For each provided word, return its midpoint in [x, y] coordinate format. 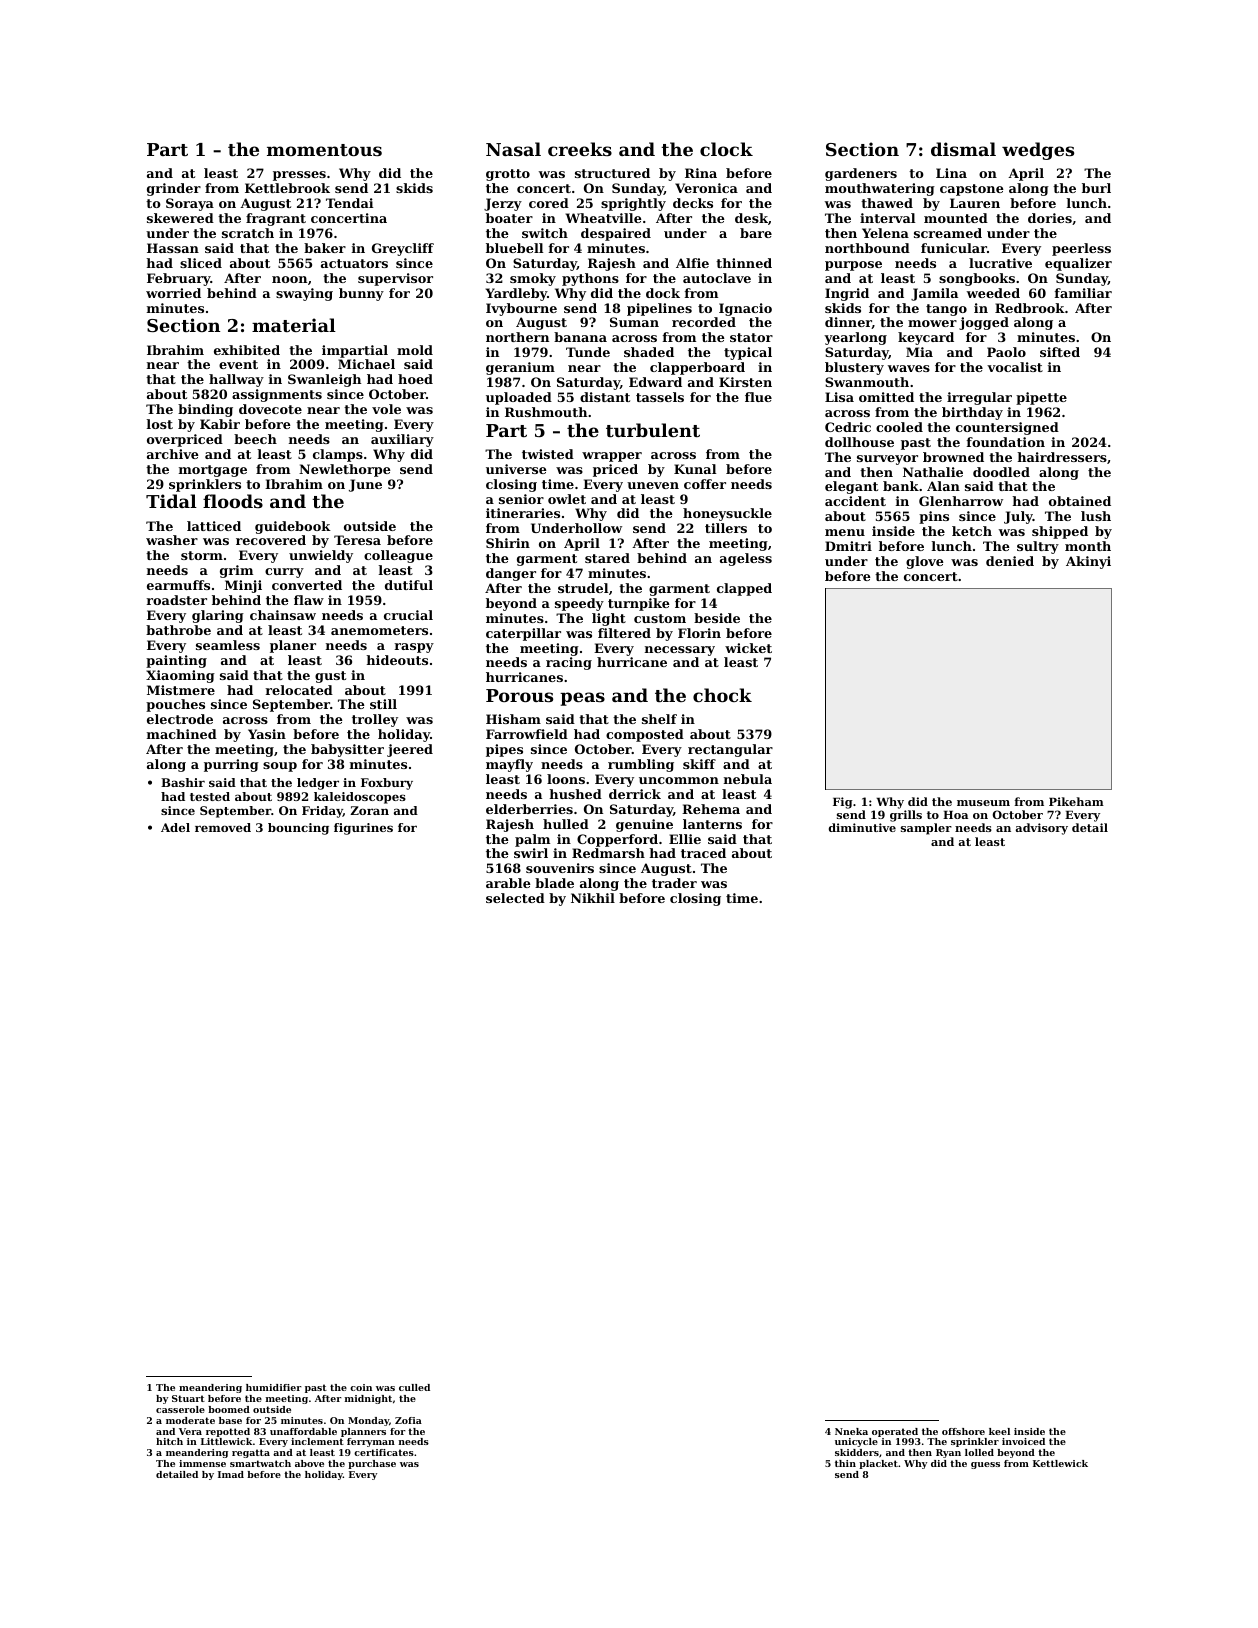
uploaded [519, 398]
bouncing [298, 829]
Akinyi [1088, 562]
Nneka [851, 1431]
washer [172, 540]
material [294, 325]
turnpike [639, 604]
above [309, 1463]
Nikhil [593, 898]
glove [925, 562]
